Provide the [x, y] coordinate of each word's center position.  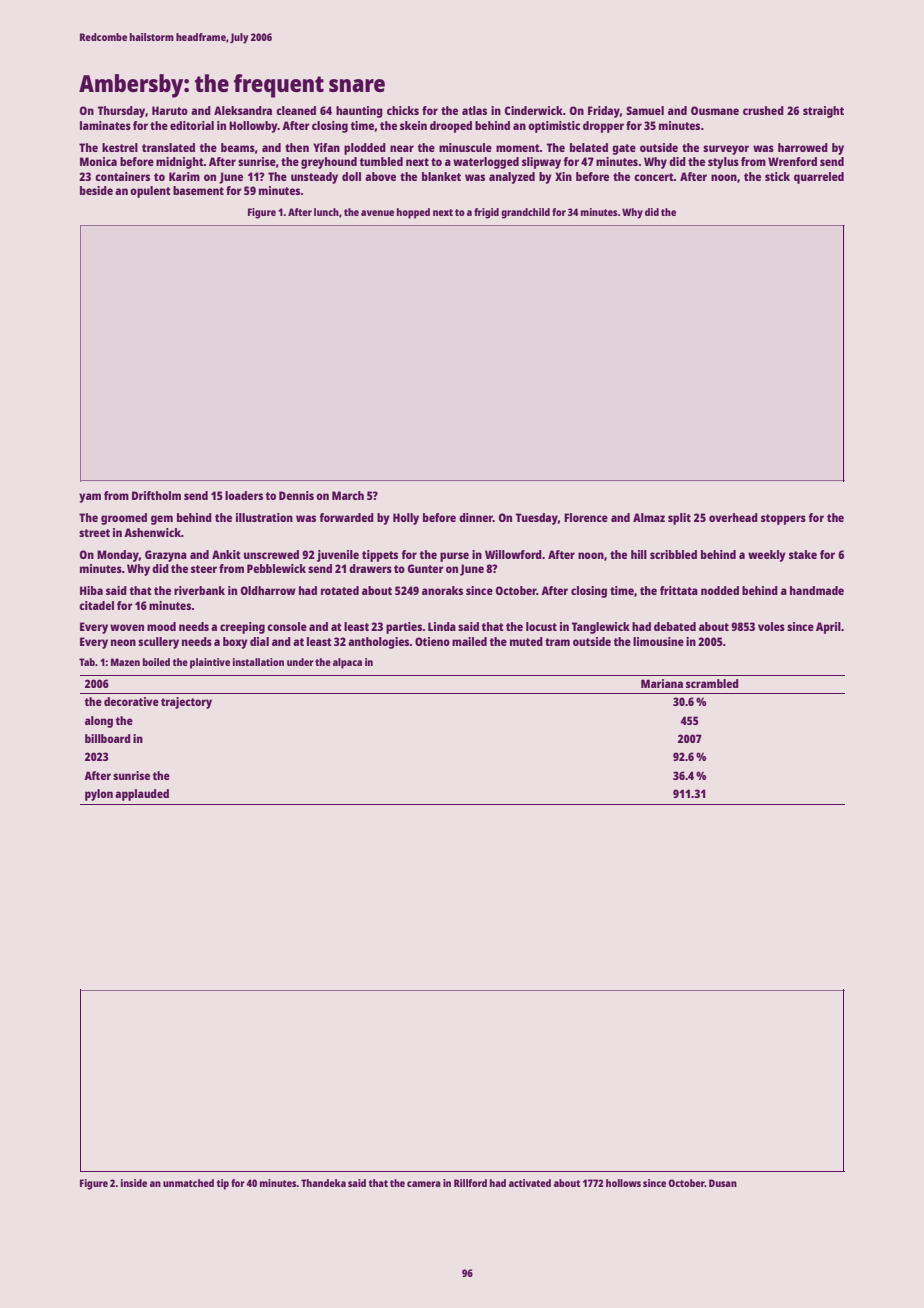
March [348, 495]
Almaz [649, 517]
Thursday [121, 112]
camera [424, 1184]
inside [134, 1183]
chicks [403, 110]
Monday [118, 556]
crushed [763, 110]
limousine [658, 641]
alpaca [347, 663]
